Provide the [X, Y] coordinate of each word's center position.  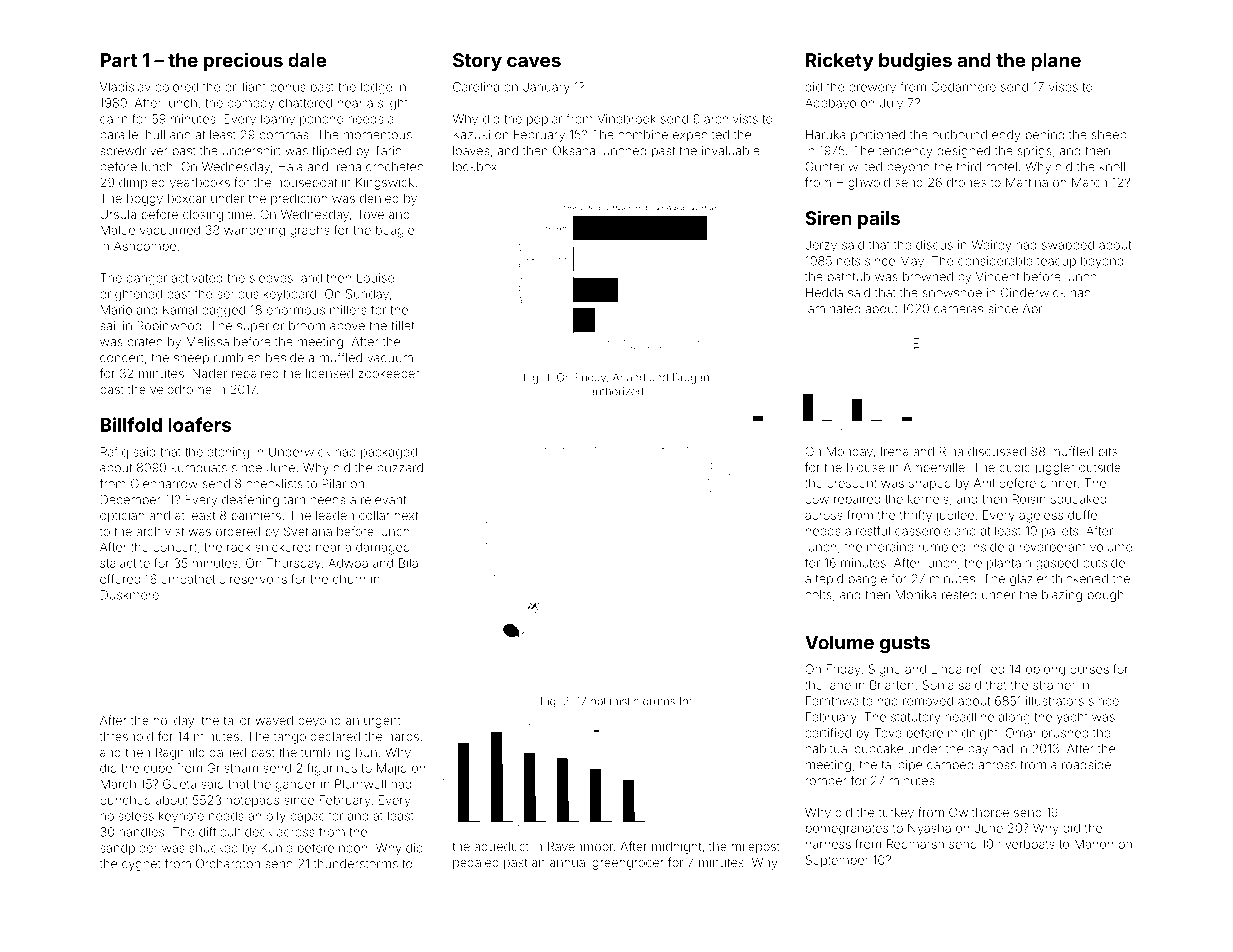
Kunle [277, 848]
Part [118, 60]
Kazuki [471, 135]
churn [349, 579]
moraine [890, 547]
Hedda [824, 293]
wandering [254, 231]
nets [848, 261]
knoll [1112, 167]
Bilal [410, 563]
